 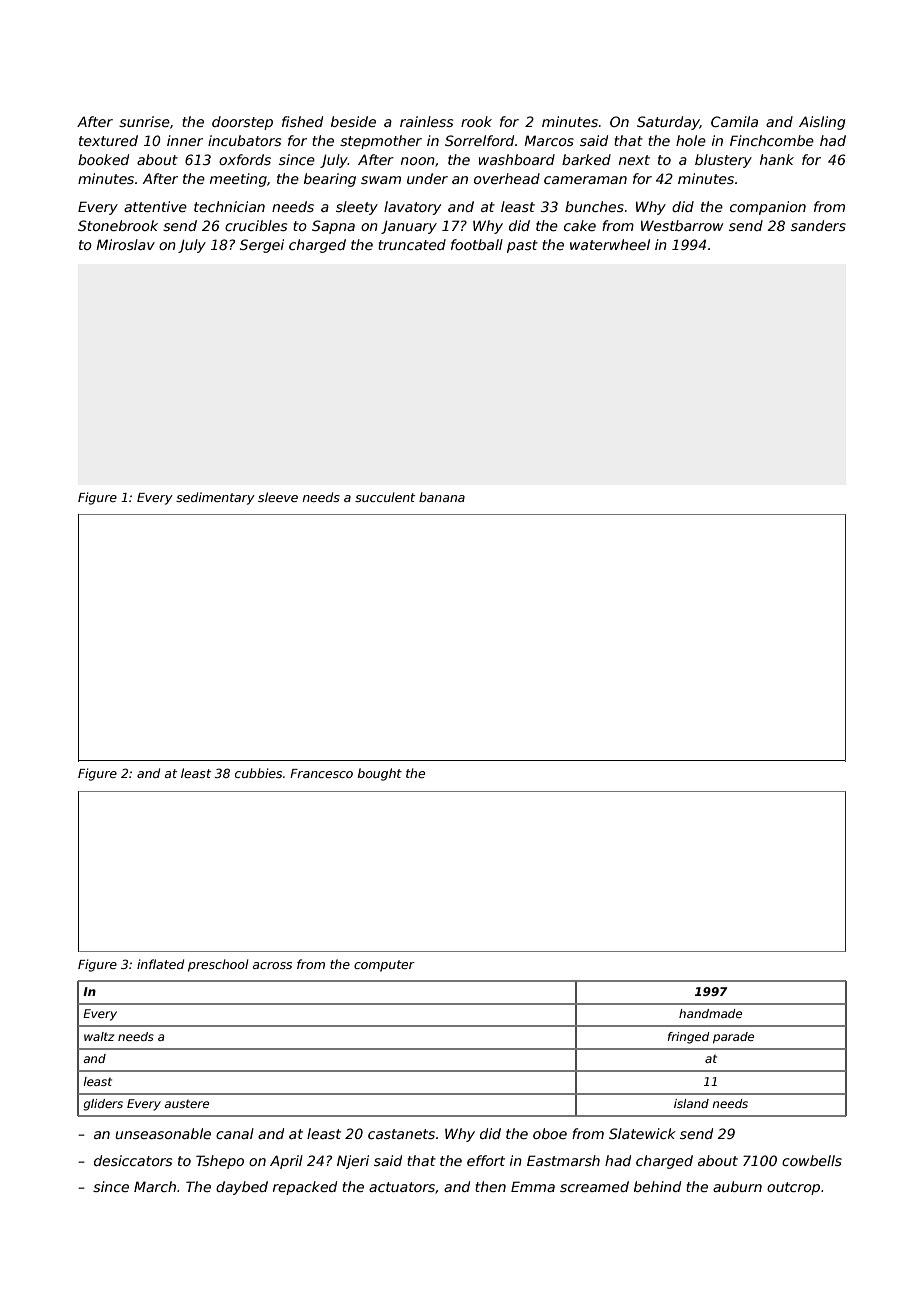 I want to click on Westbarrow, so click(x=682, y=225).
